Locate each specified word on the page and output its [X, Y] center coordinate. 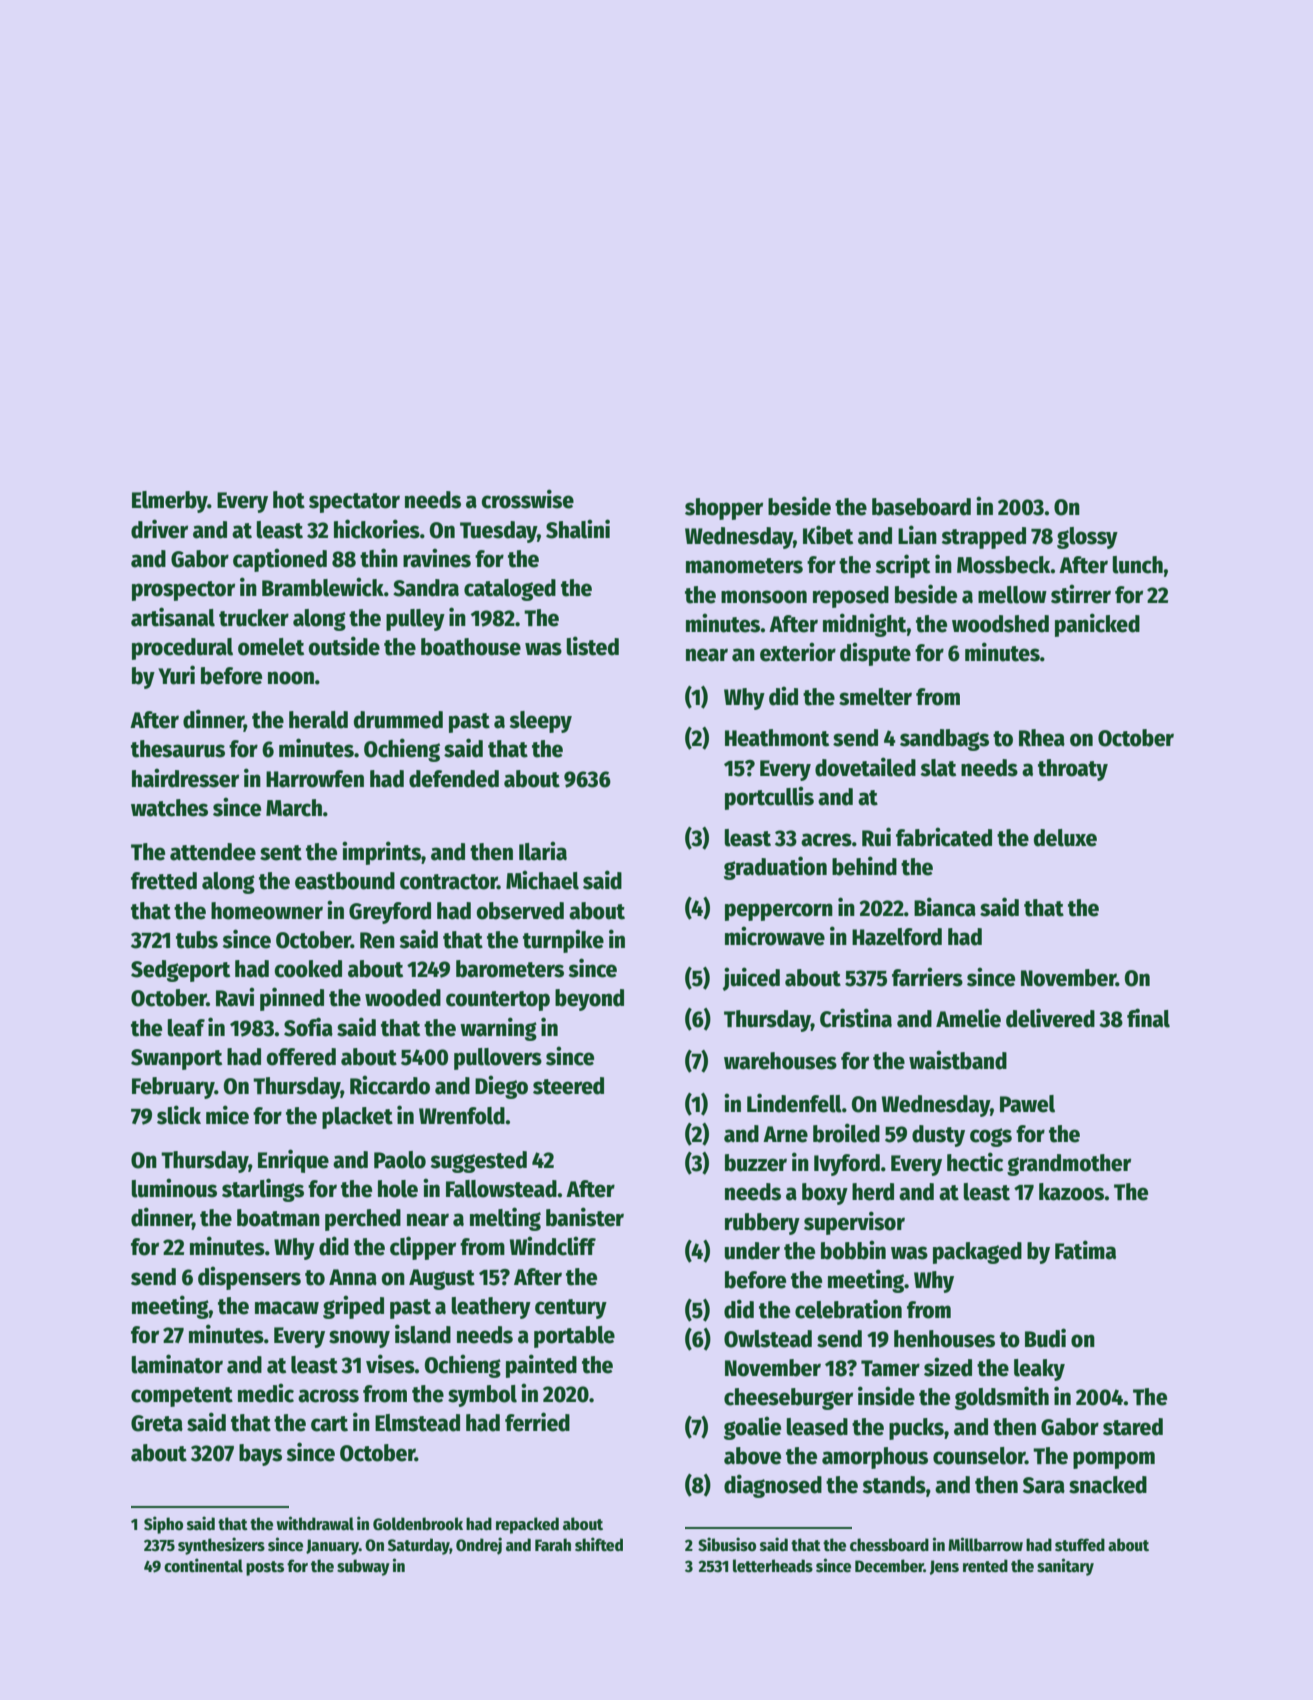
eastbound [345, 881]
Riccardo [390, 1085]
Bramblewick [323, 587]
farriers [927, 977]
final [1148, 1018]
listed [593, 646]
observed [520, 911]
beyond [589, 1000]
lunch [1138, 565]
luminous [174, 1188]
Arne [785, 1134]
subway [363, 1567]
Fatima [1085, 1250]
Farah [553, 1544]
